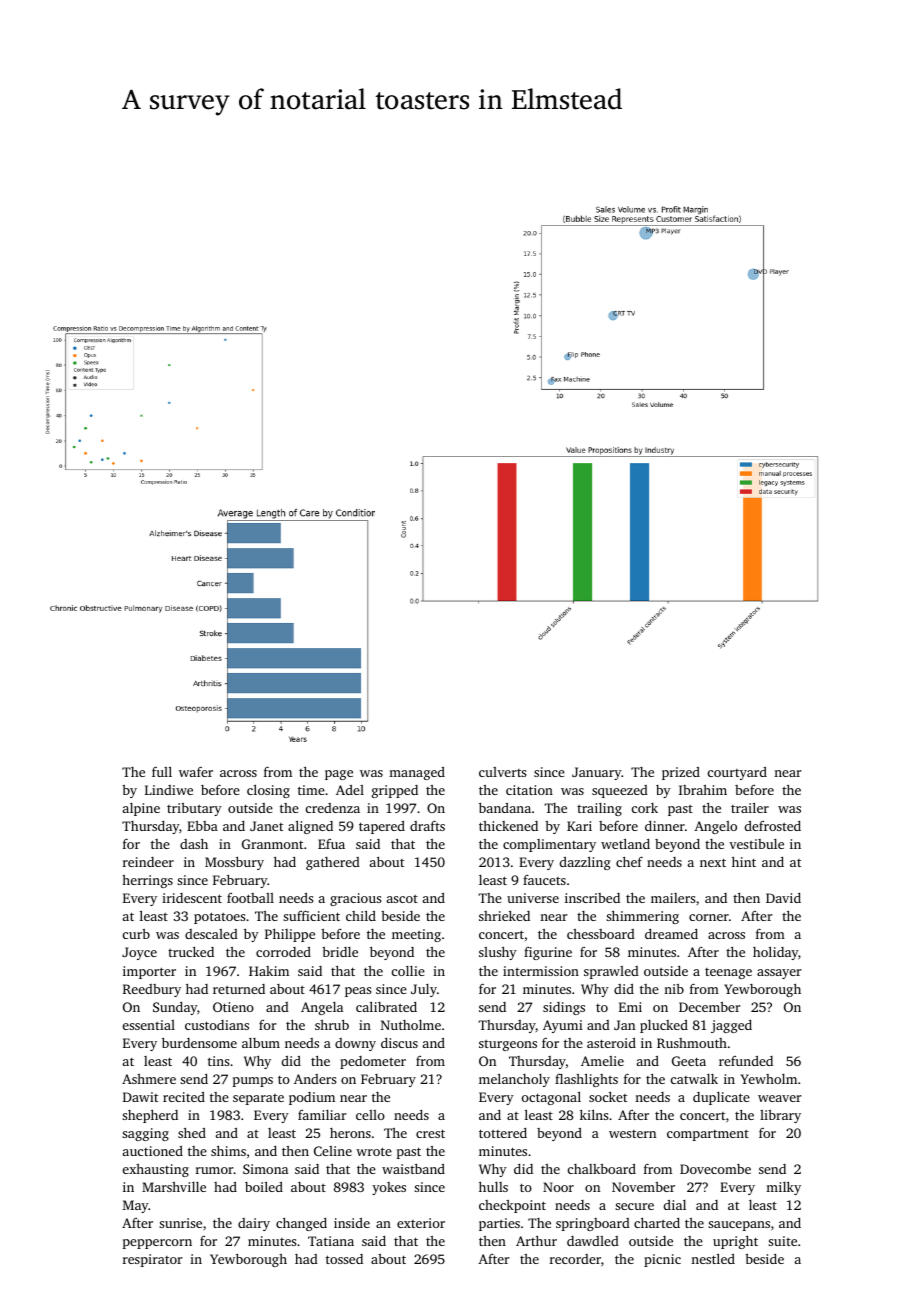 This document has height=1308, width=924. I want to click on tossed, so click(344, 1259).
